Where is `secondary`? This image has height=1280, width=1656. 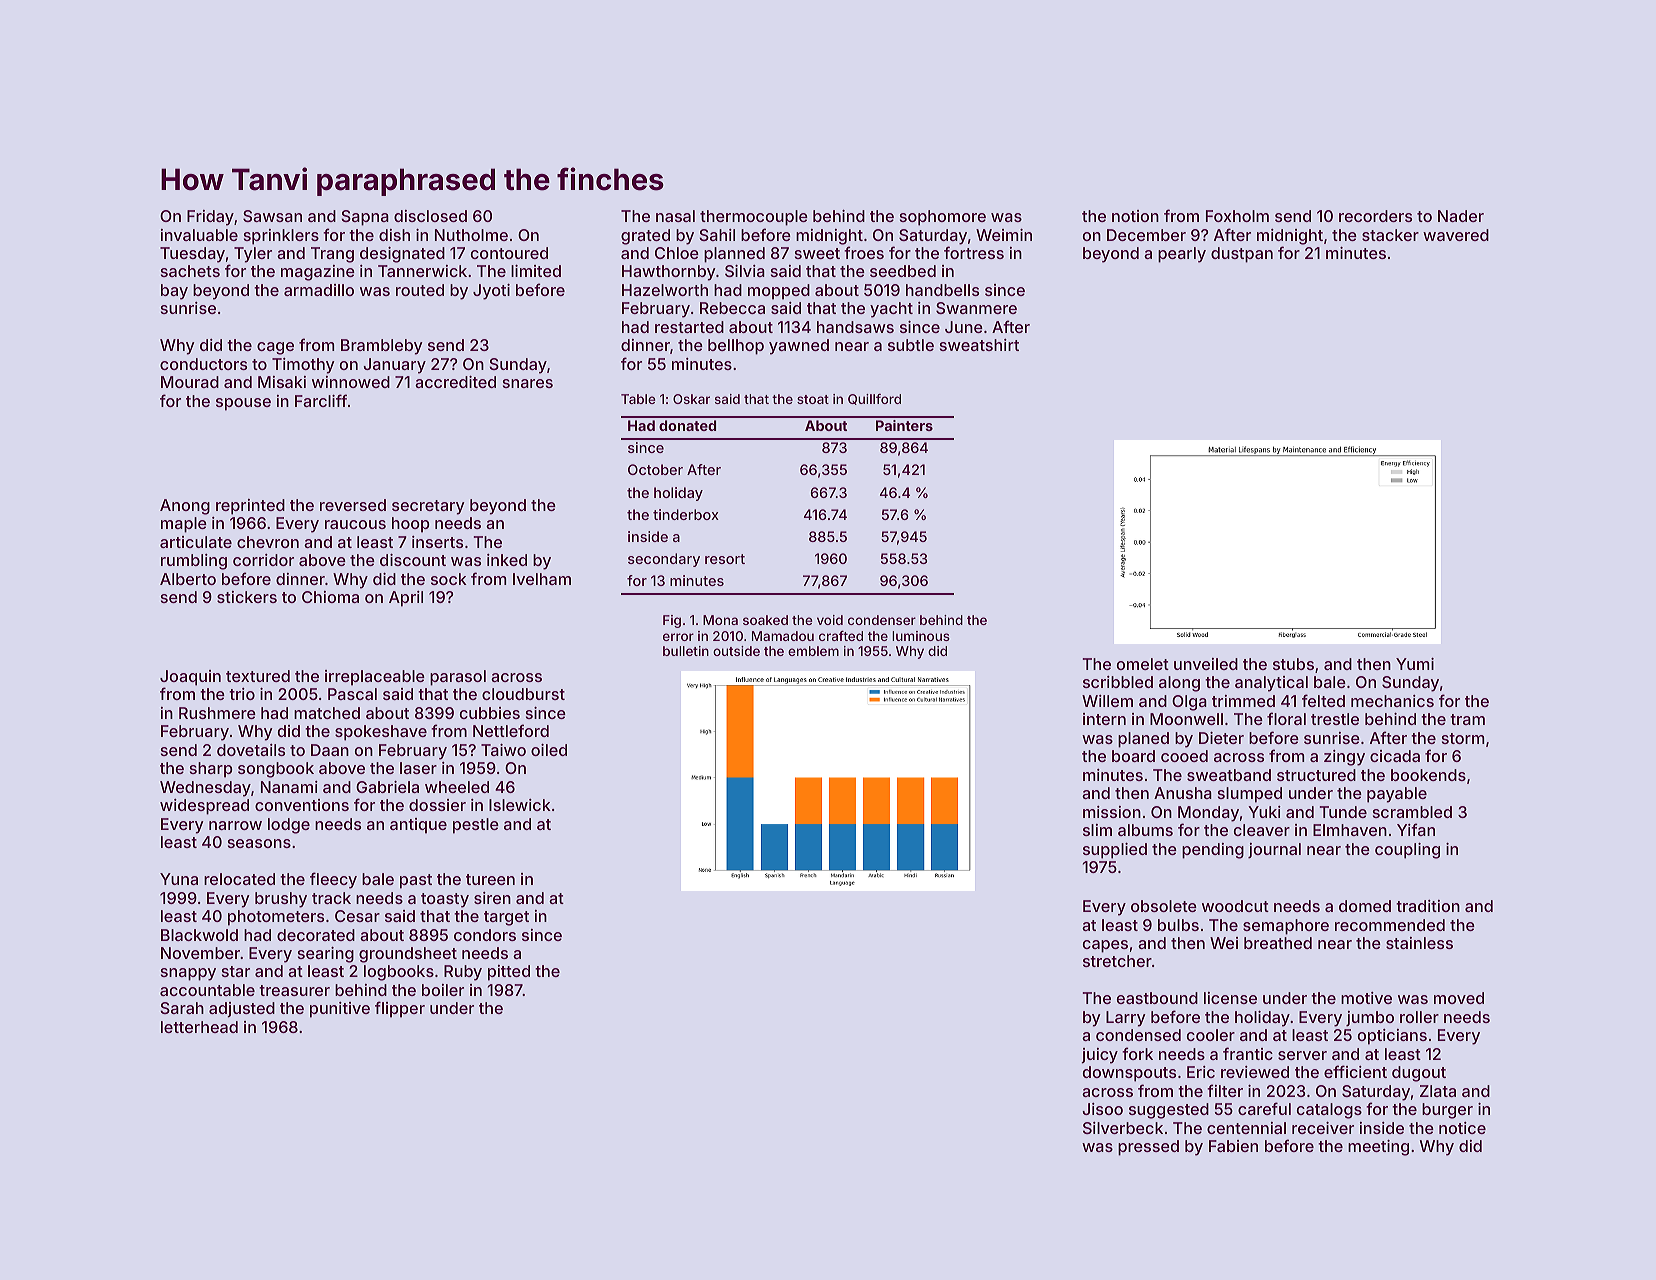 secondary is located at coordinates (664, 560).
